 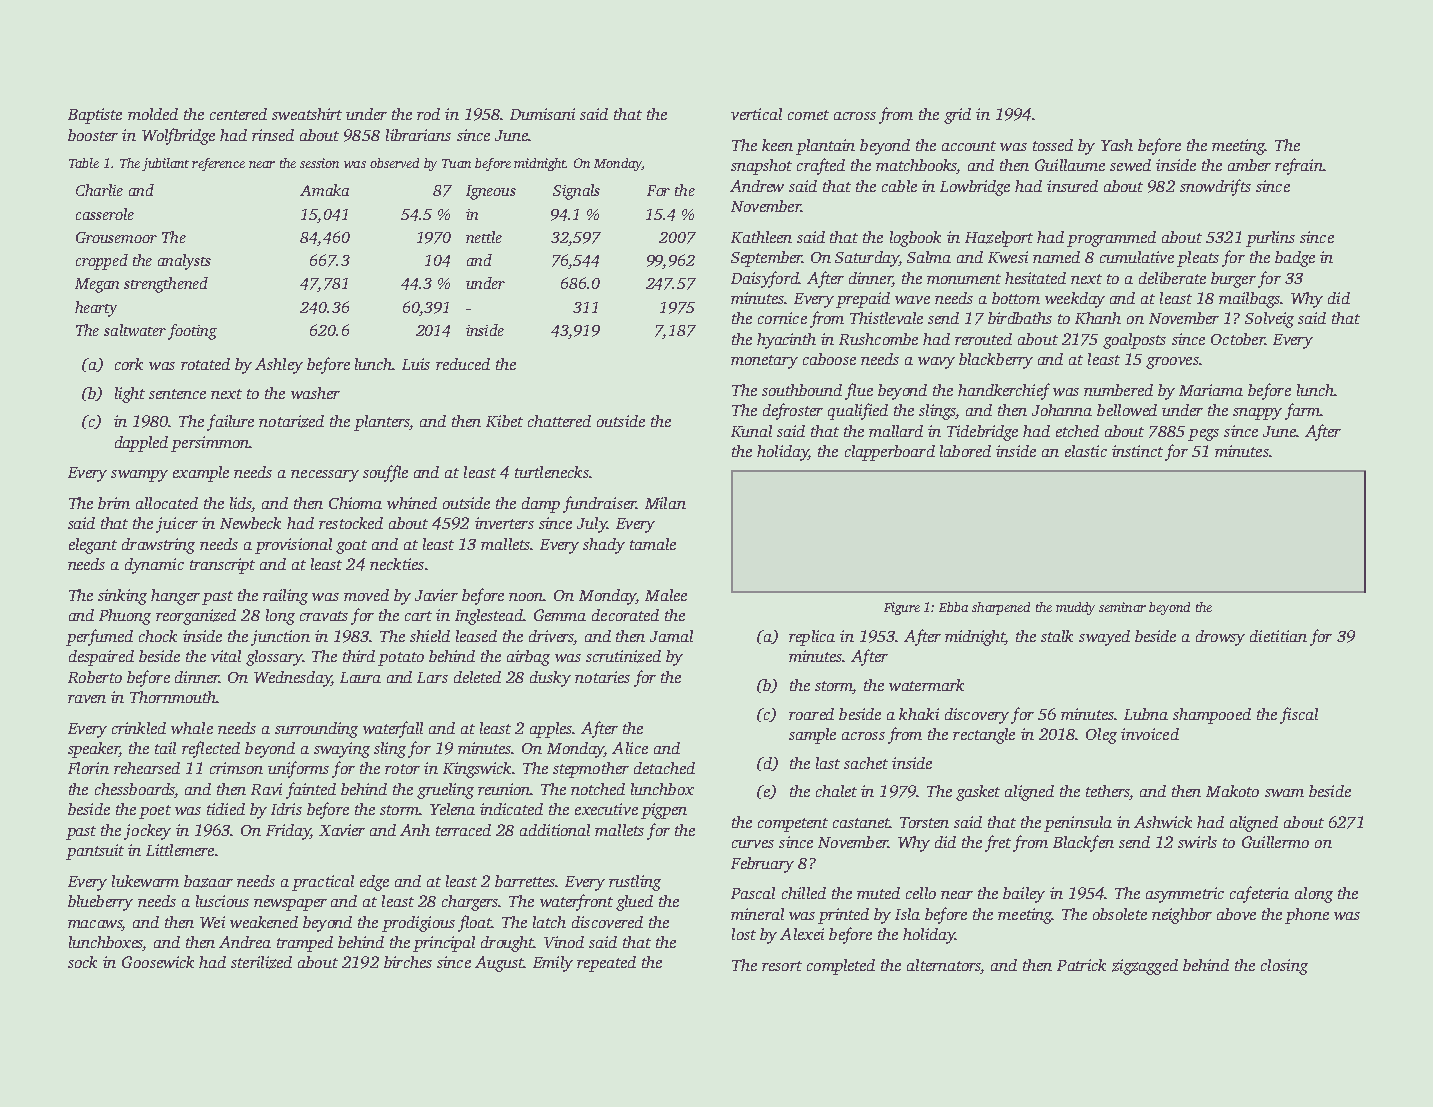 What do you see at coordinates (316, 730) in the document?
I see `surrounding` at bounding box center [316, 730].
